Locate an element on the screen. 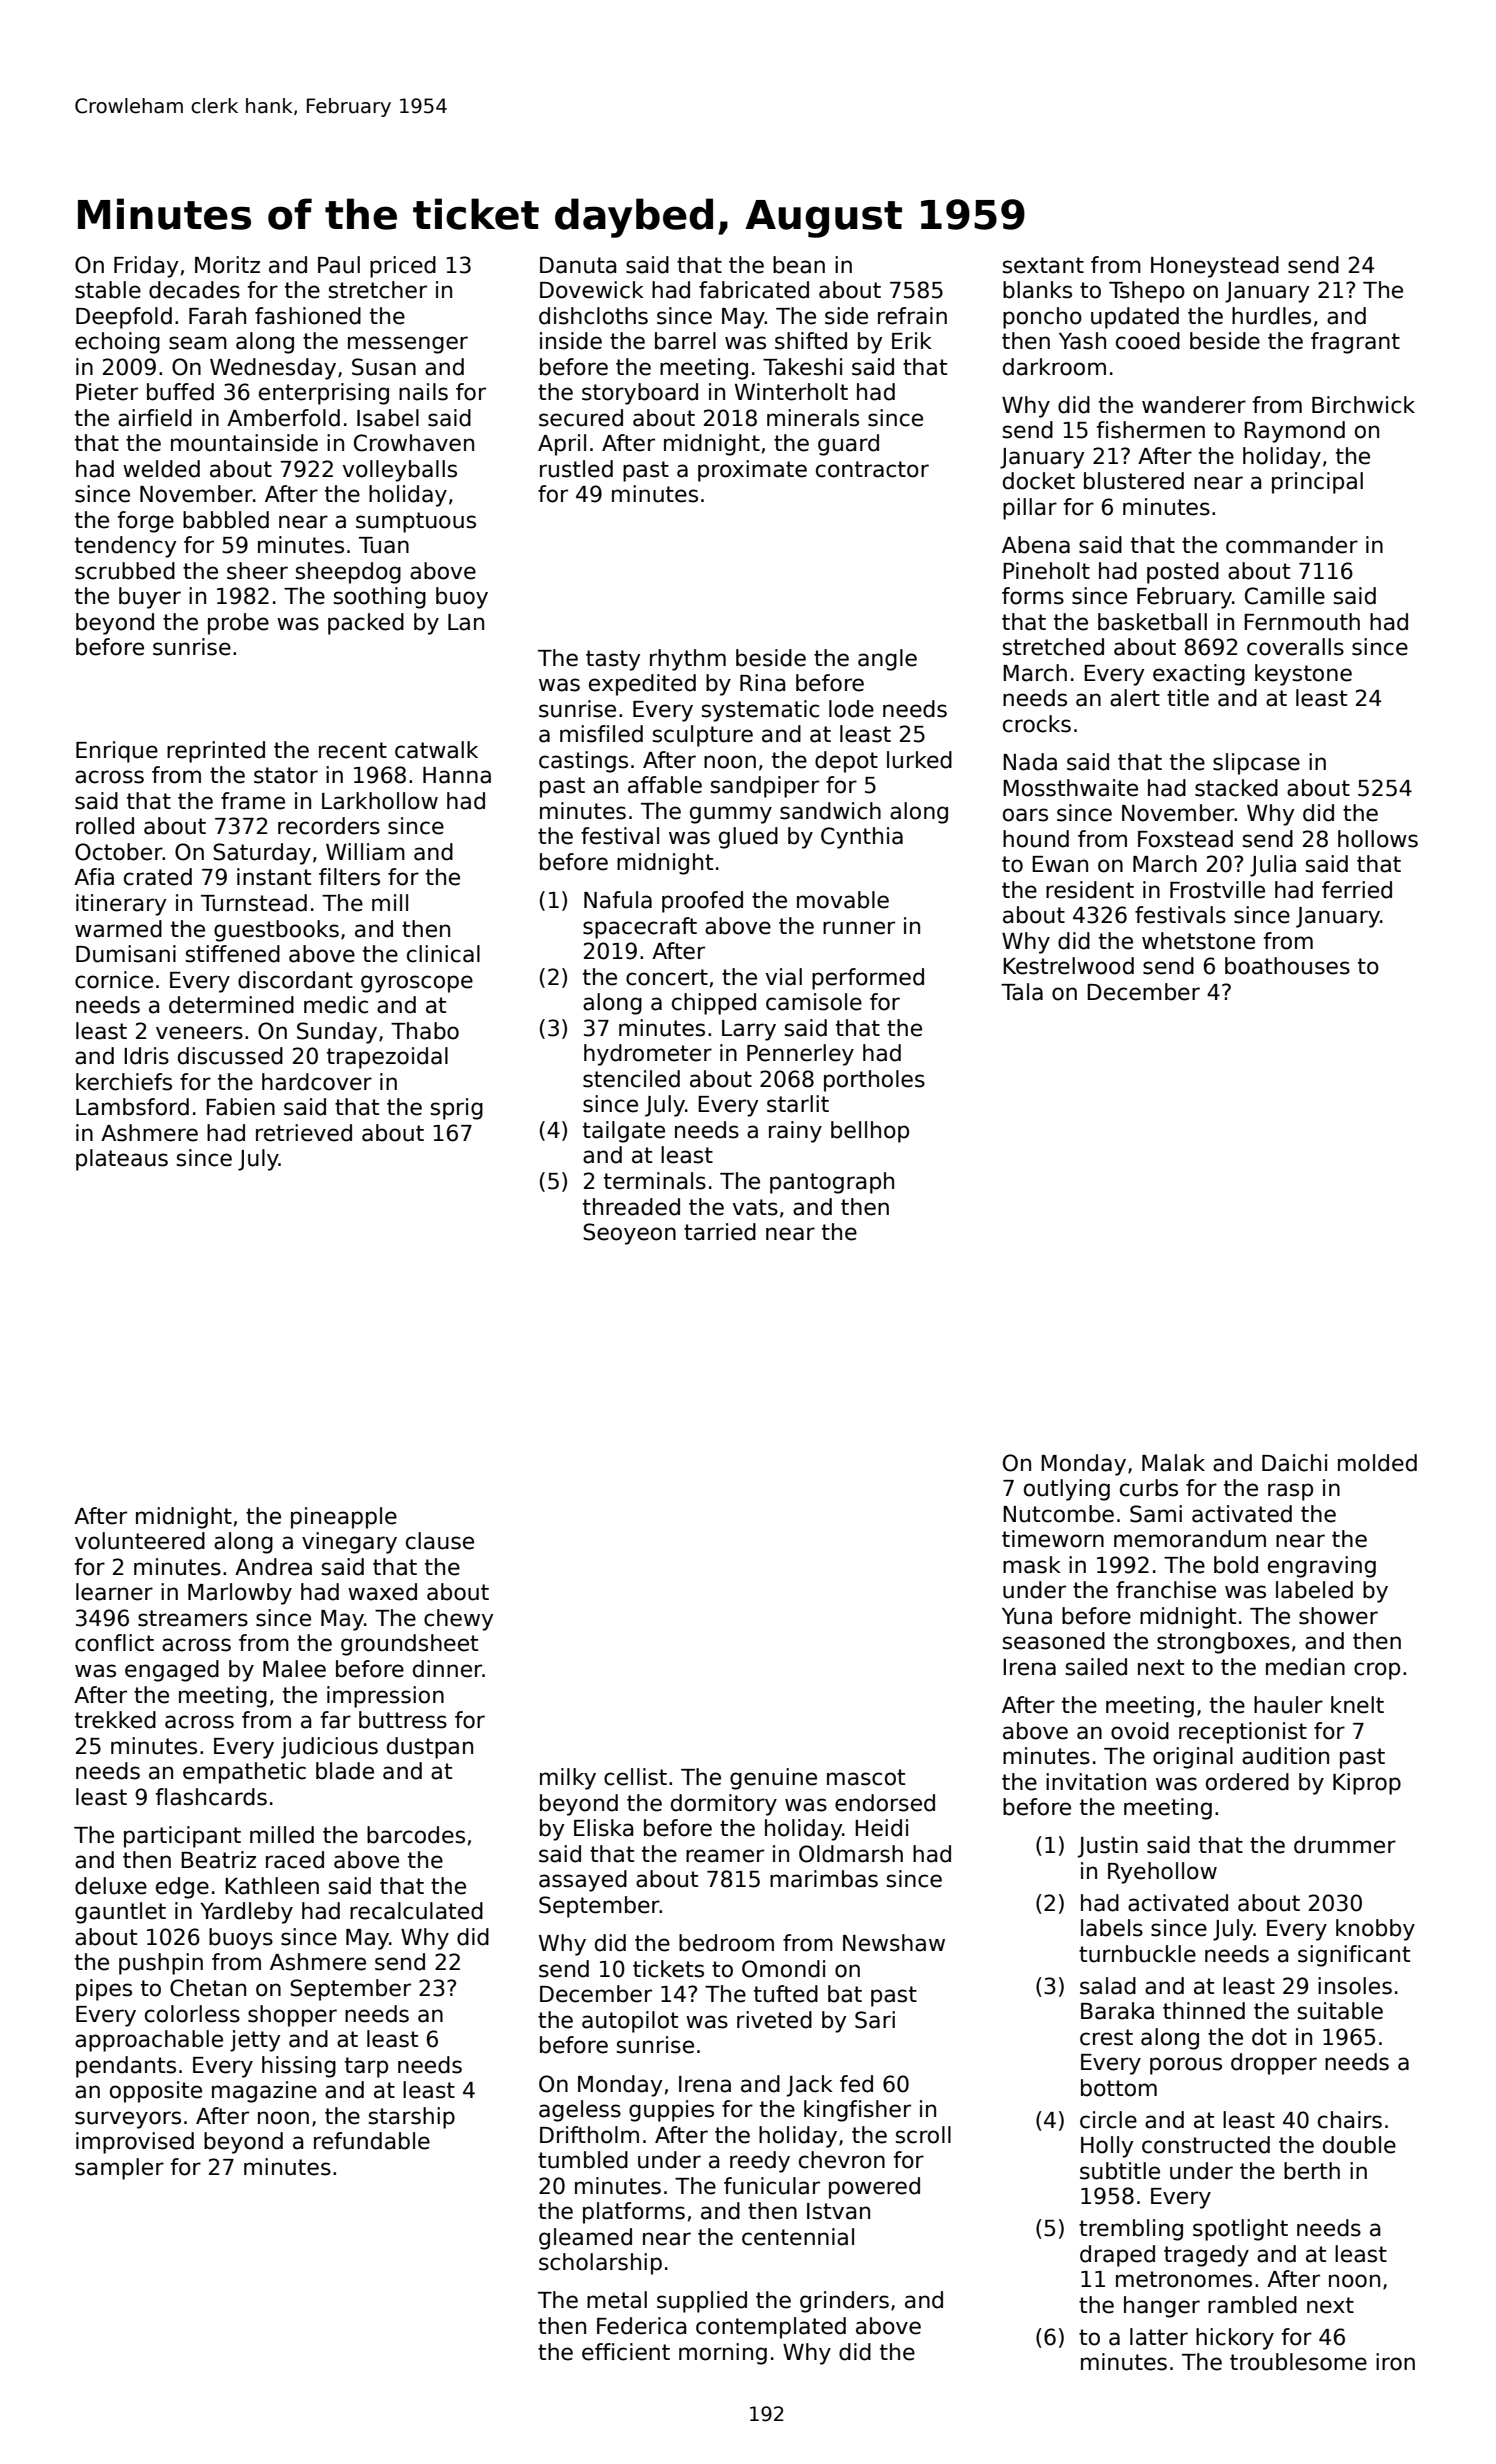  hauler is located at coordinates (1288, 1705).
